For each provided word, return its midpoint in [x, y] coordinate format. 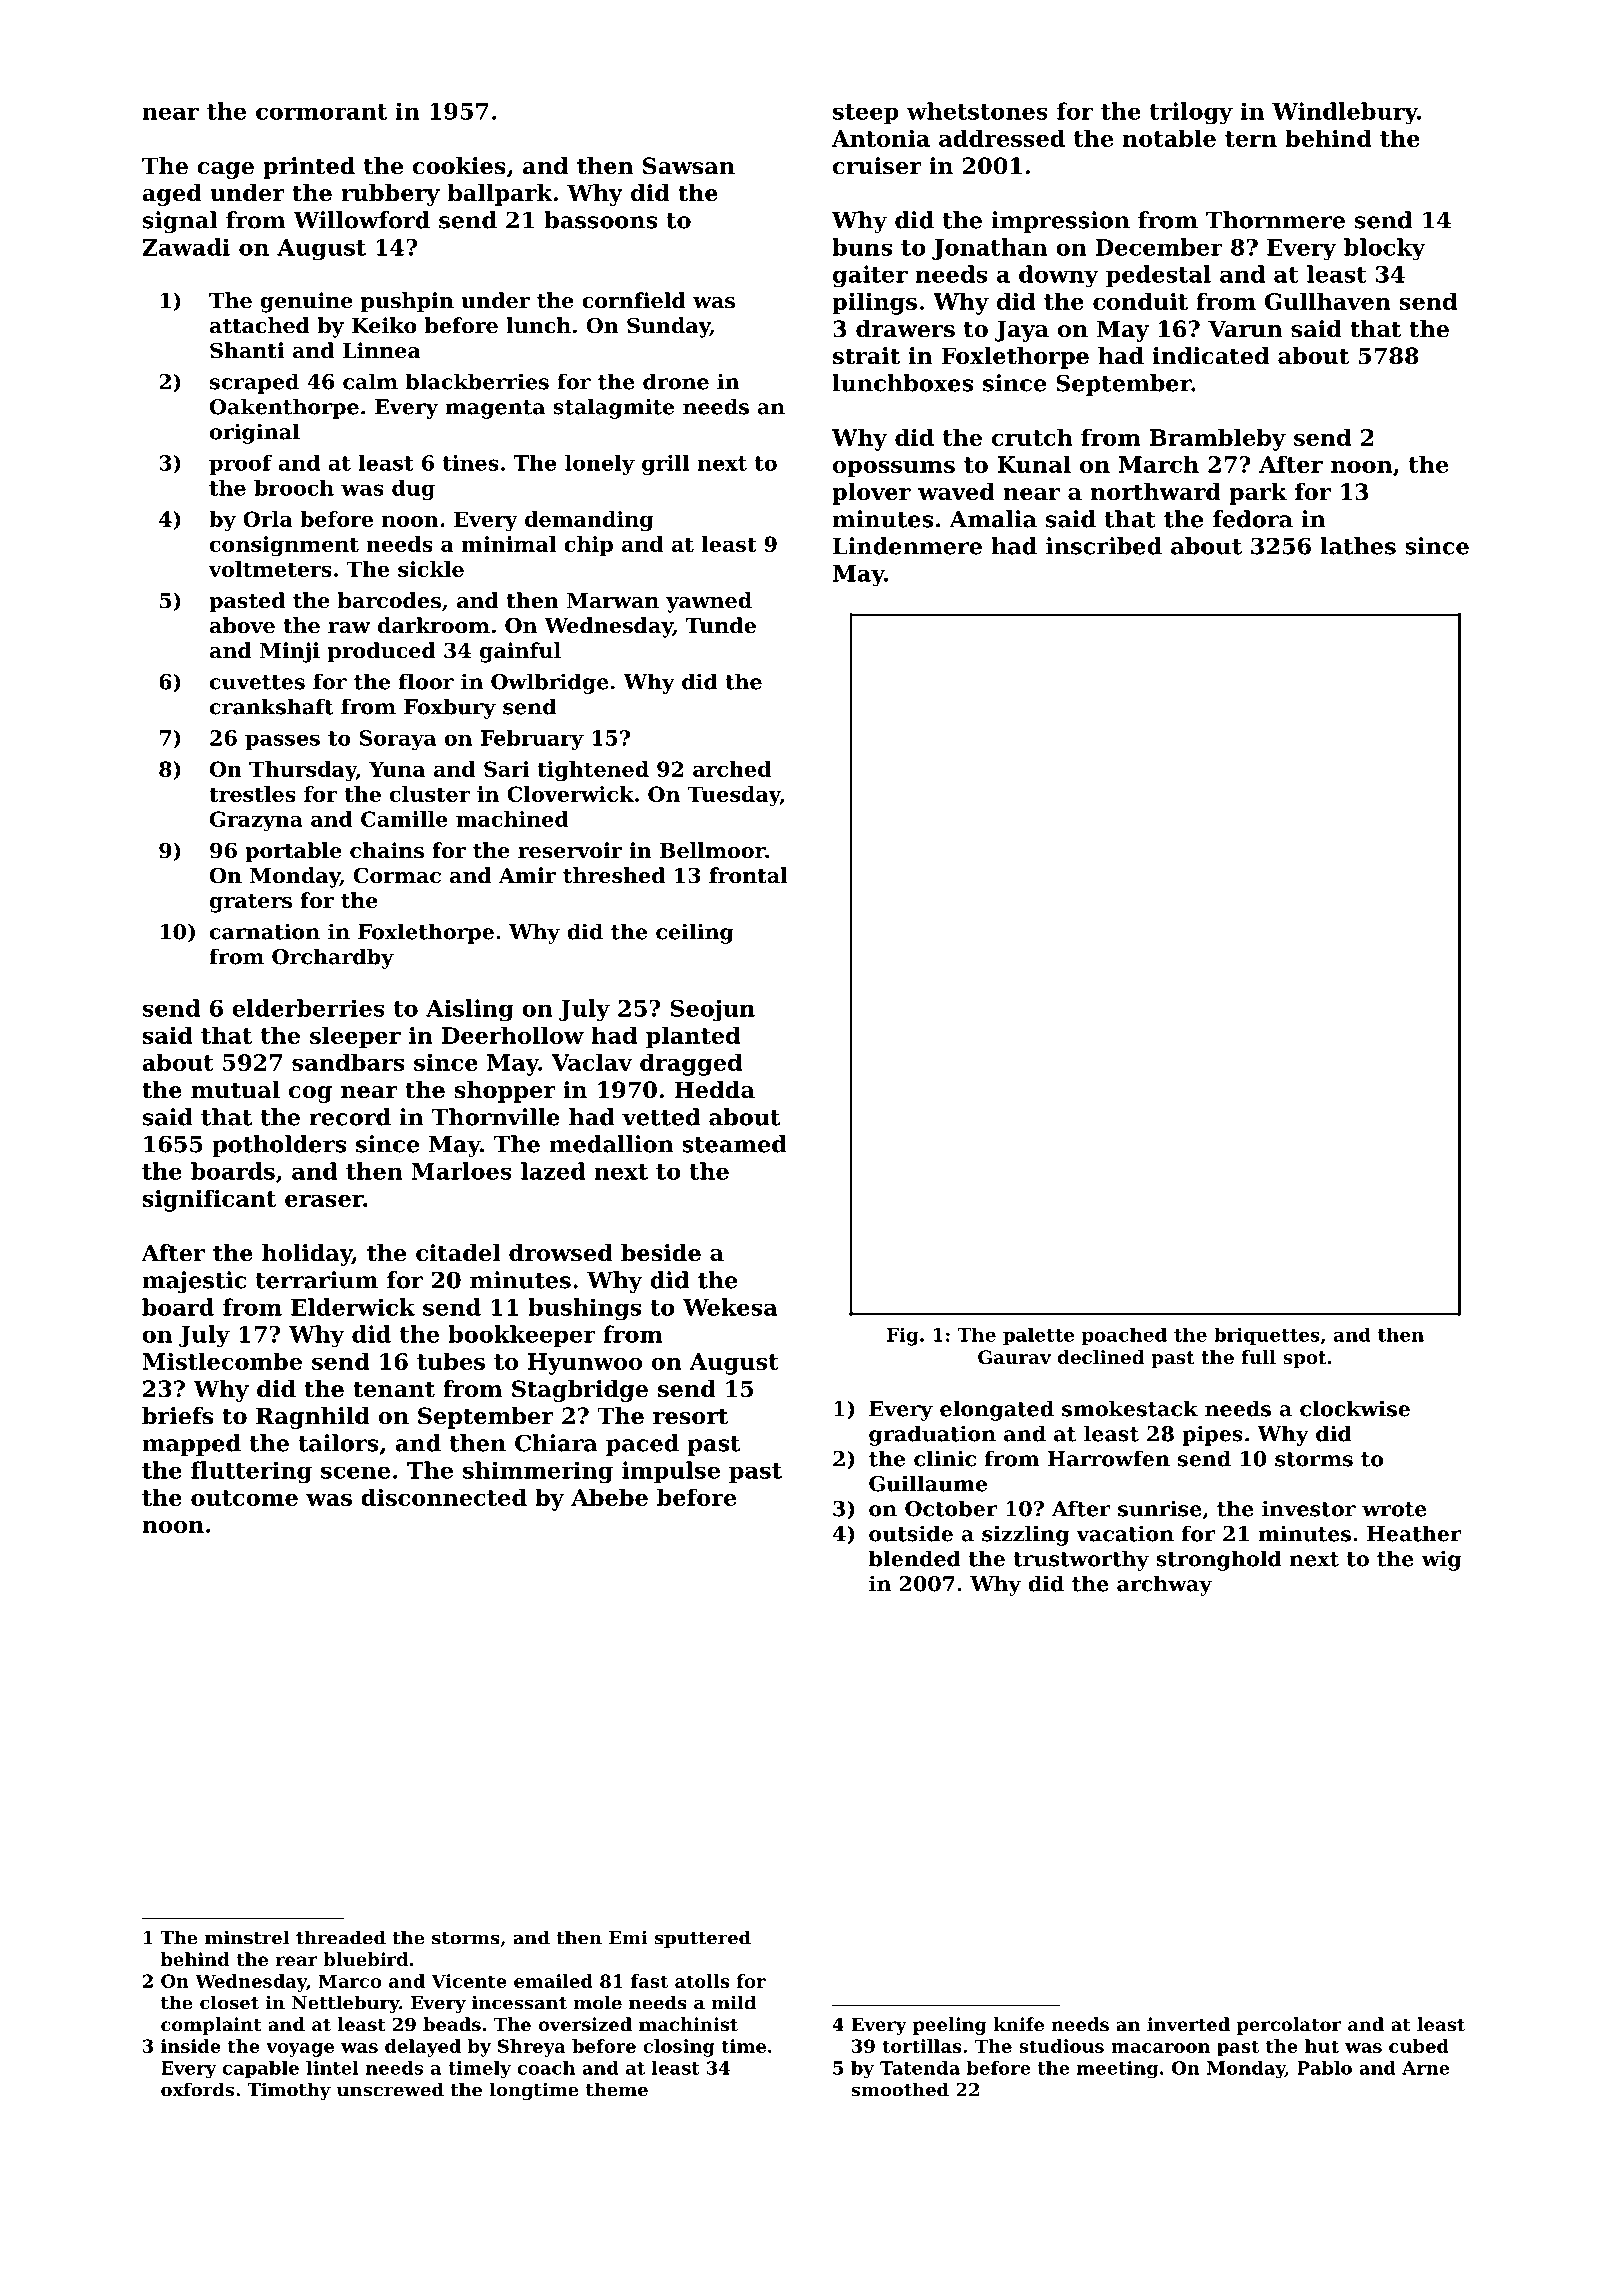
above [242, 625]
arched [732, 769]
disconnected [444, 1497]
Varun [1245, 329]
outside [911, 1533]
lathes [1358, 546]
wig [1441, 1560]
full [1258, 1357]
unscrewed [390, 2089]
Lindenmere [907, 546]
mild [734, 2002]
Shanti [247, 350]
